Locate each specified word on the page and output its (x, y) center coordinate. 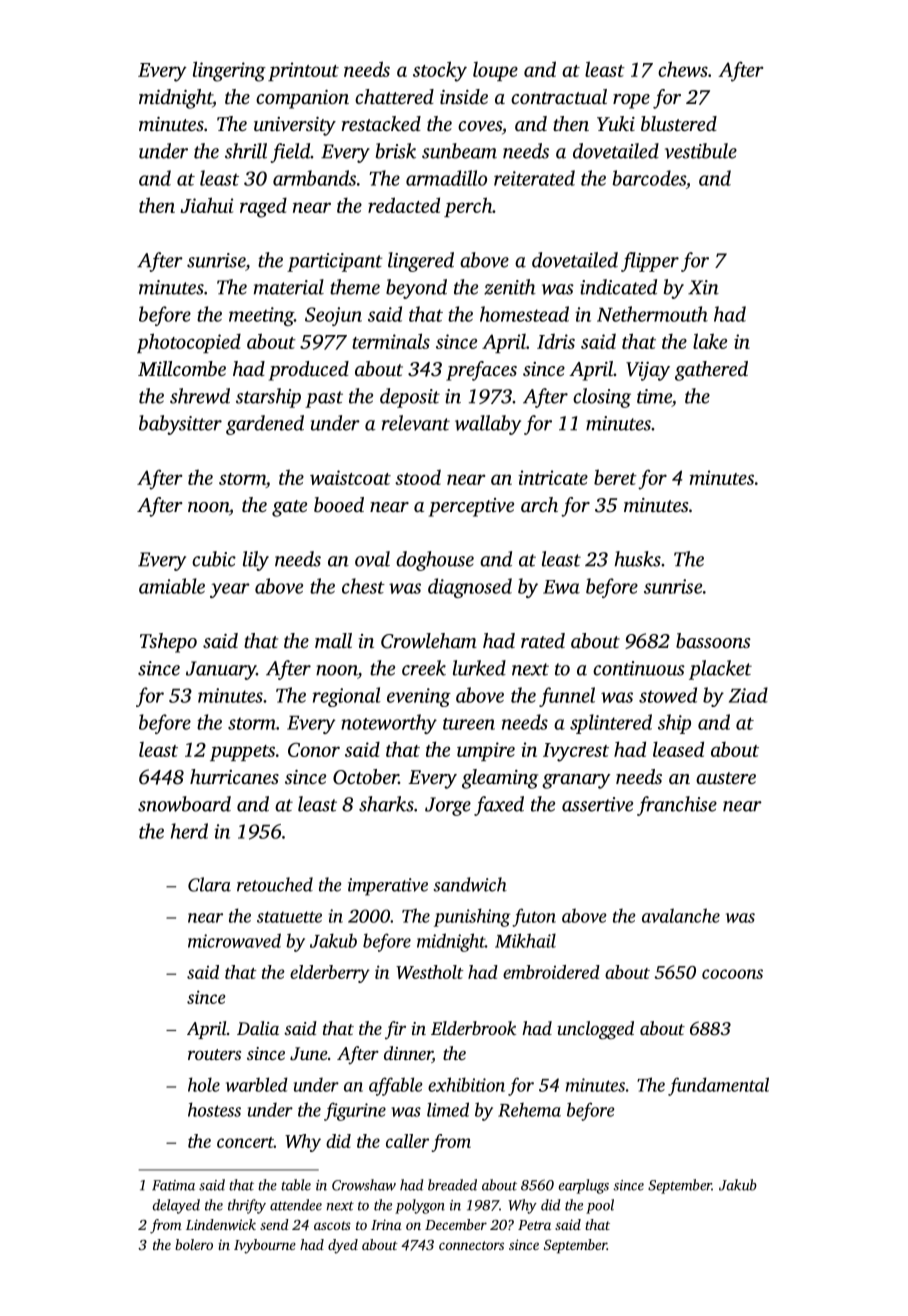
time (654, 396)
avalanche (681, 915)
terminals (391, 341)
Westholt (430, 972)
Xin (703, 287)
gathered (711, 371)
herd (189, 831)
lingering (229, 71)
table (296, 1185)
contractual (559, 96)
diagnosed (470, 588)
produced (309, 371)
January (221, 670)
